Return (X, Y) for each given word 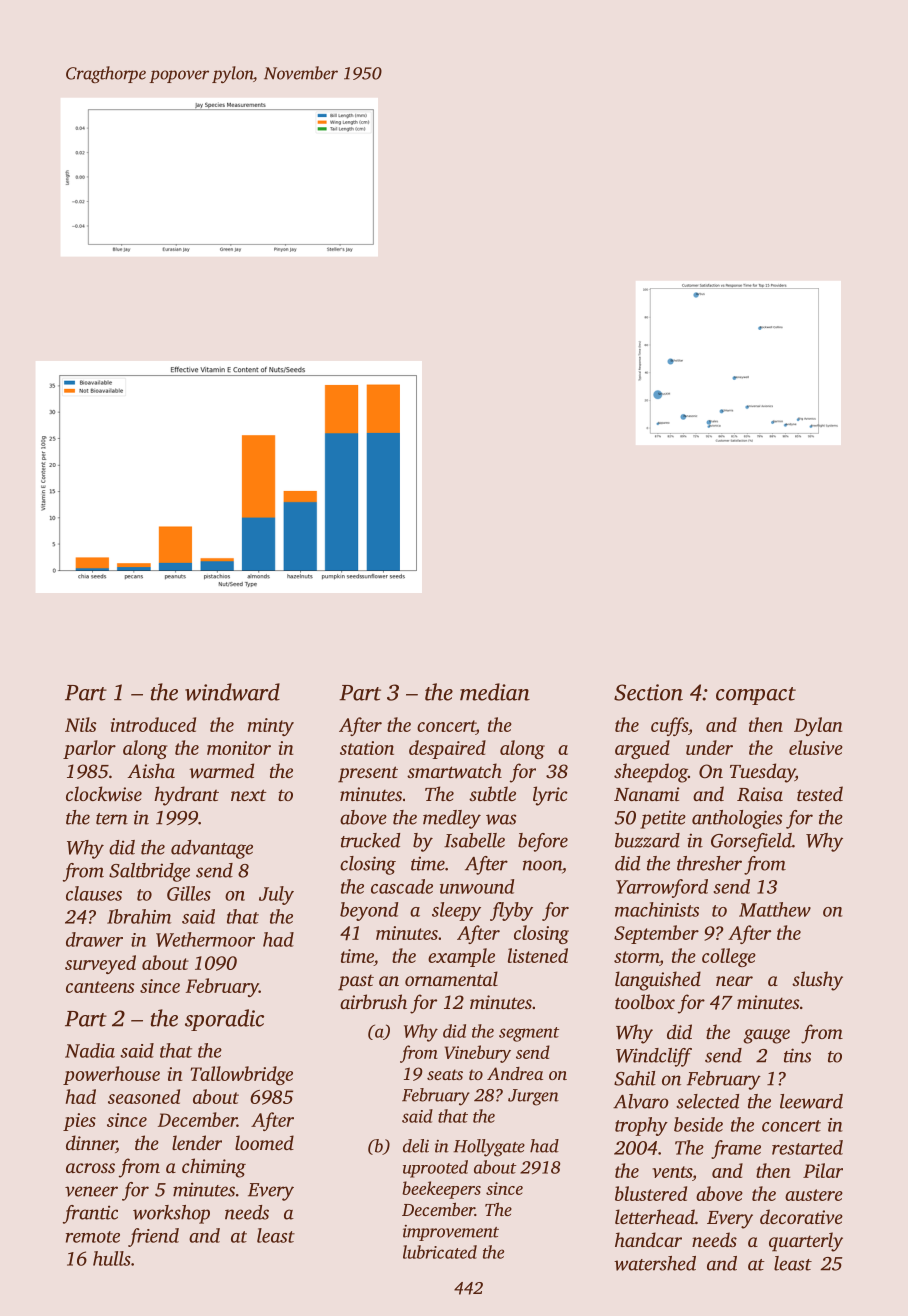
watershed (655, 1263)
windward (232, 692)
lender (197, 1142)
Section (648, 692)
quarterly (806, 1242)
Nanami (647, 794)
